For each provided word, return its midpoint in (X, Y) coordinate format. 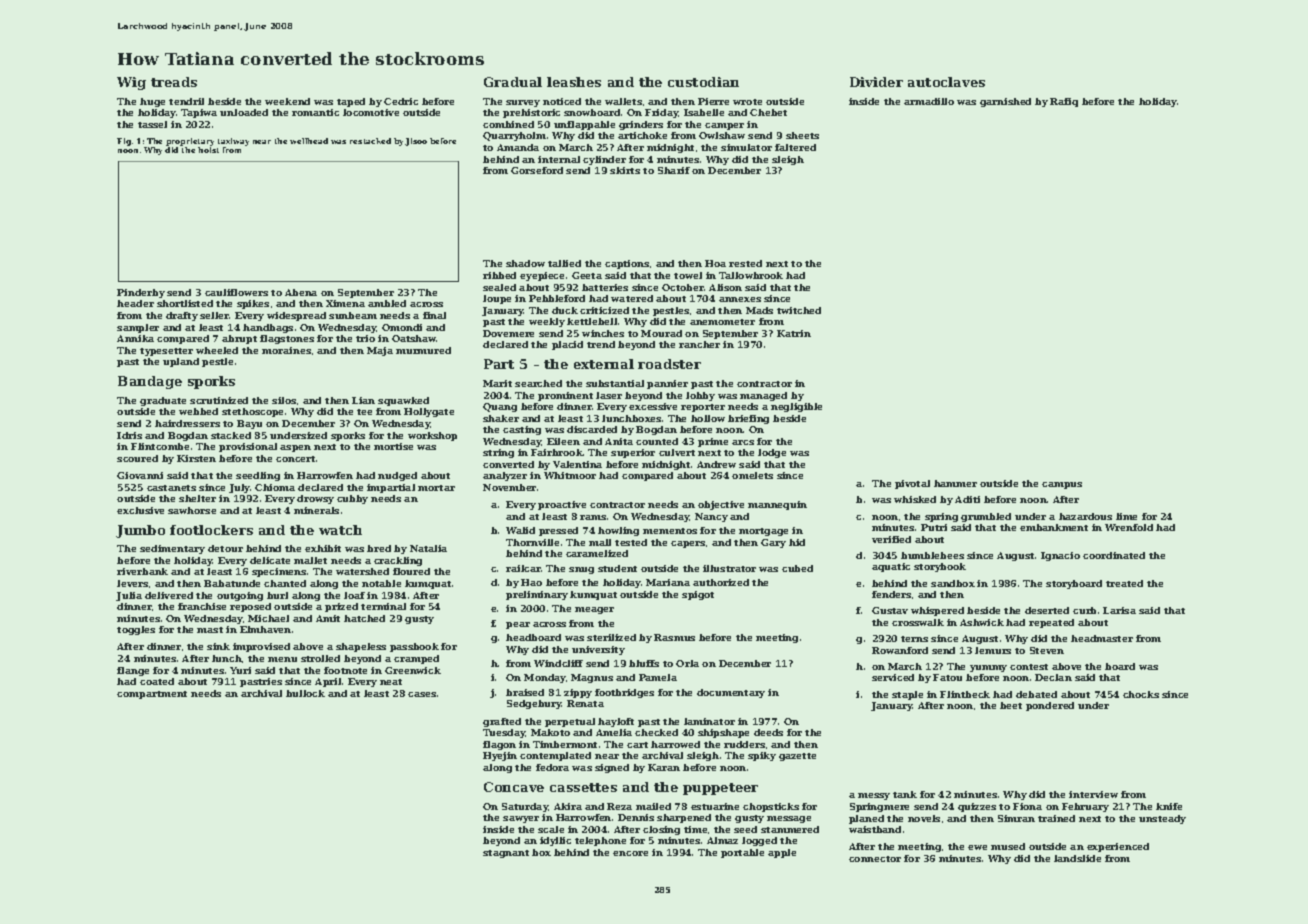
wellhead (309, 141)
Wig (131, 83)
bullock (305, 693)
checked (656, 732)
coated (157, 681)
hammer (955, 483)
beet (1011, 705)
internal (559, 159)
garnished (1005, 102)
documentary (731, 693)
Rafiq (1064, 102)
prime (713, 442)
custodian (703, 82)
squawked (403, 401)
